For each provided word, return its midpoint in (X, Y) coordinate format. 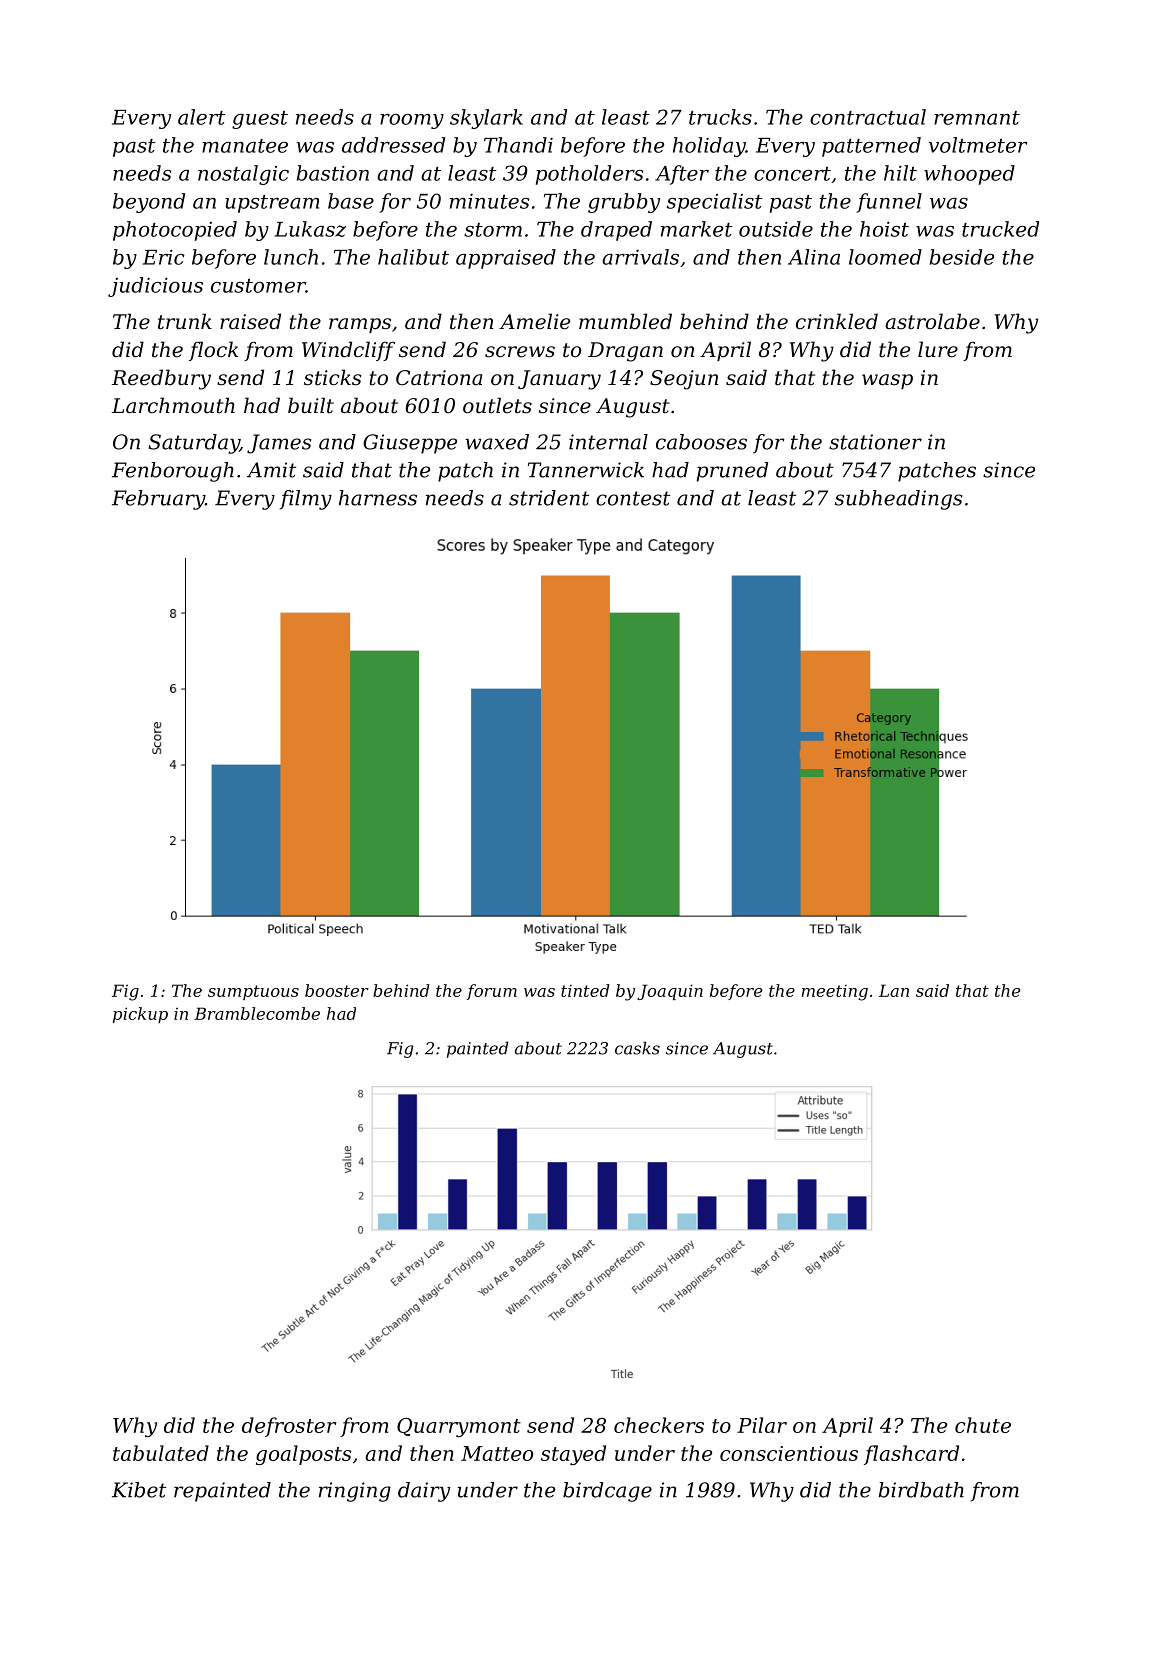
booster (337, 990)
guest (260, 120)
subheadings (898, 500)
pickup (140, 1015)
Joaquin (670, 992)
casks (637, 1048)
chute (983, 1425)
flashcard (911, 1455)
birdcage (607, 1492)
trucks (720, 117)
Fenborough (173, 472)
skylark (486, 119)
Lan (894, 990)
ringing (355, 1492)
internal (608, 442)
